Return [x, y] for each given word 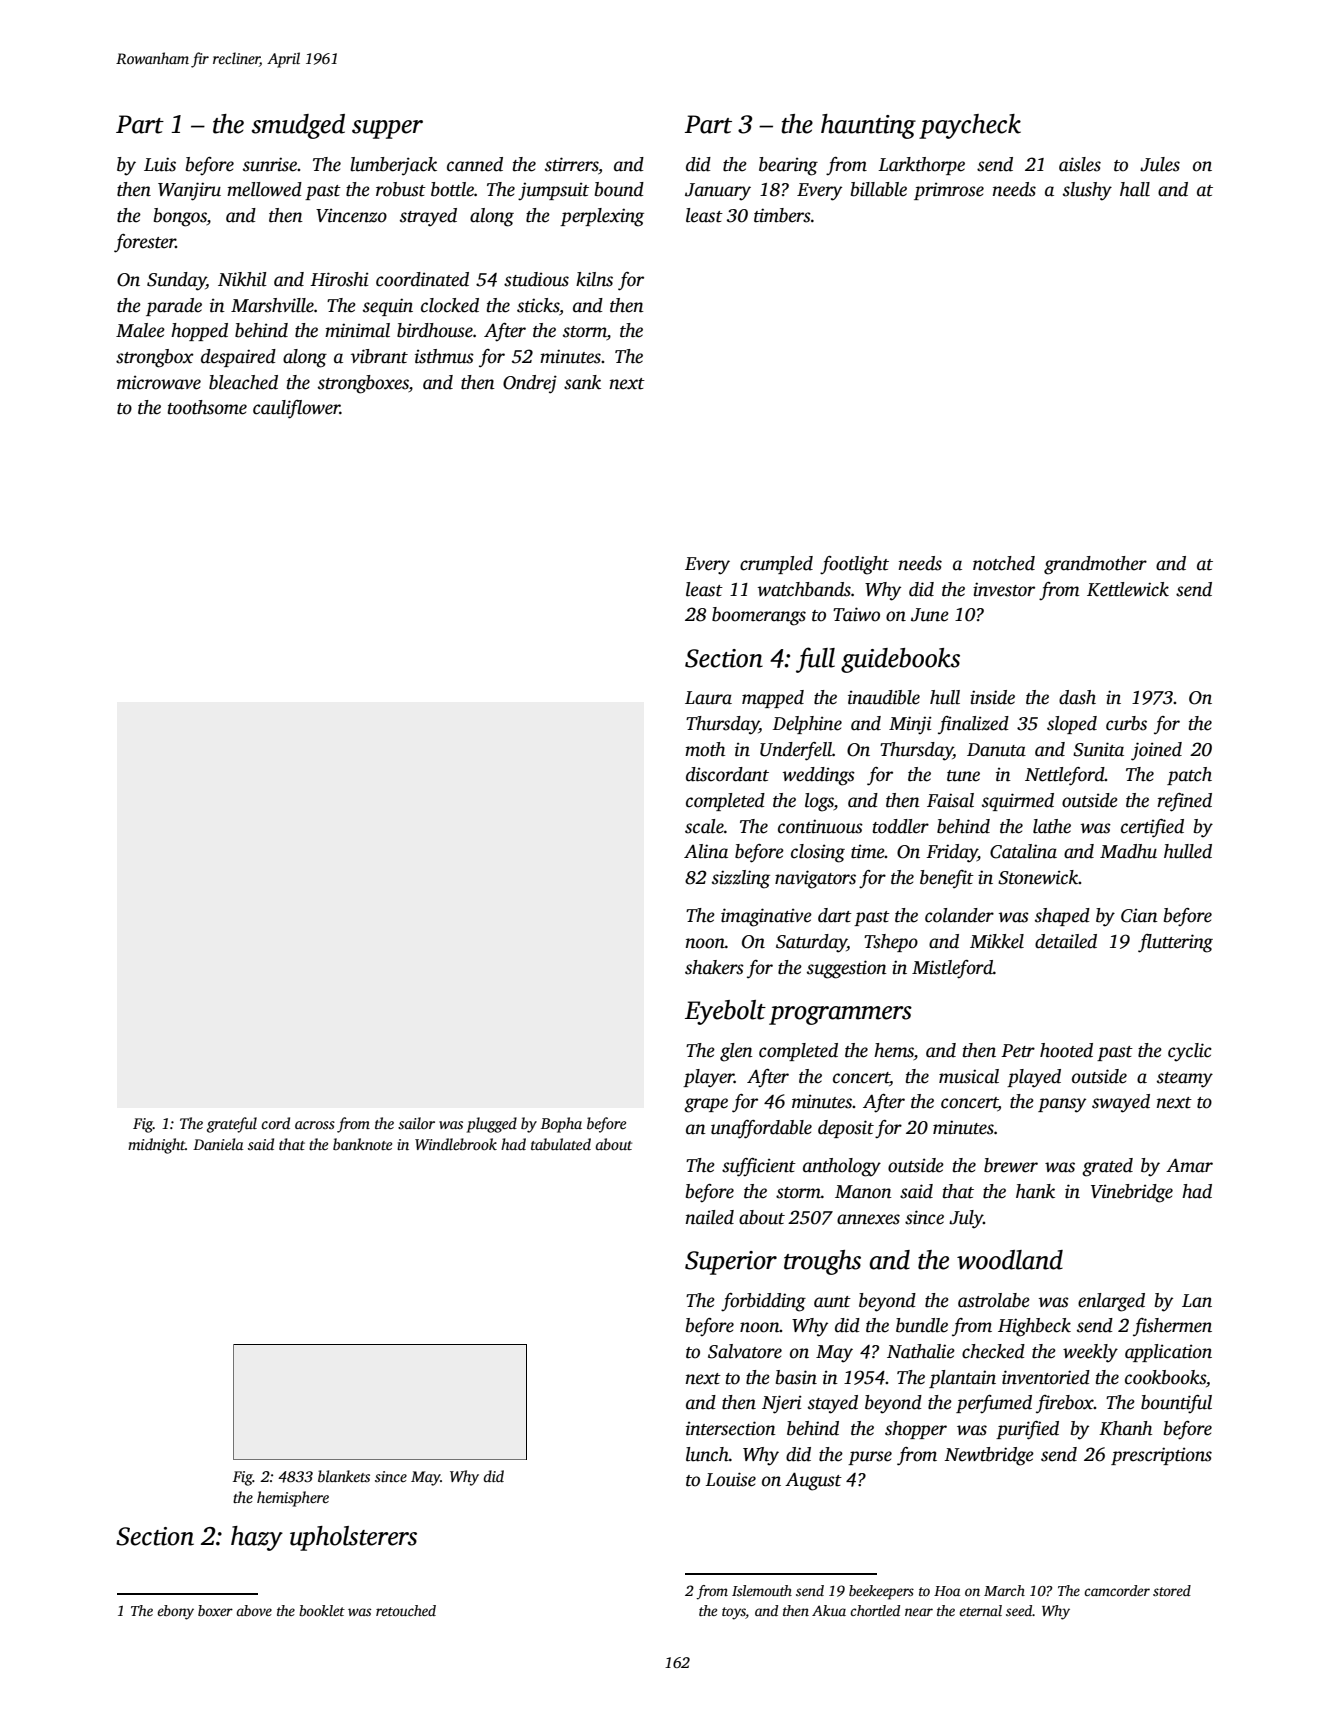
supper [387, 129]
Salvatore [745, 1351]
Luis [160, 164]
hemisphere [293, 1499]
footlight [854, 565]
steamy [1185, 1080]
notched [1004, 563]
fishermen [1172, 1327]
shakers [714, 967]
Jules [1160, 164]
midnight [156, 1146]
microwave [159, 382]
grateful [232, 1125]
